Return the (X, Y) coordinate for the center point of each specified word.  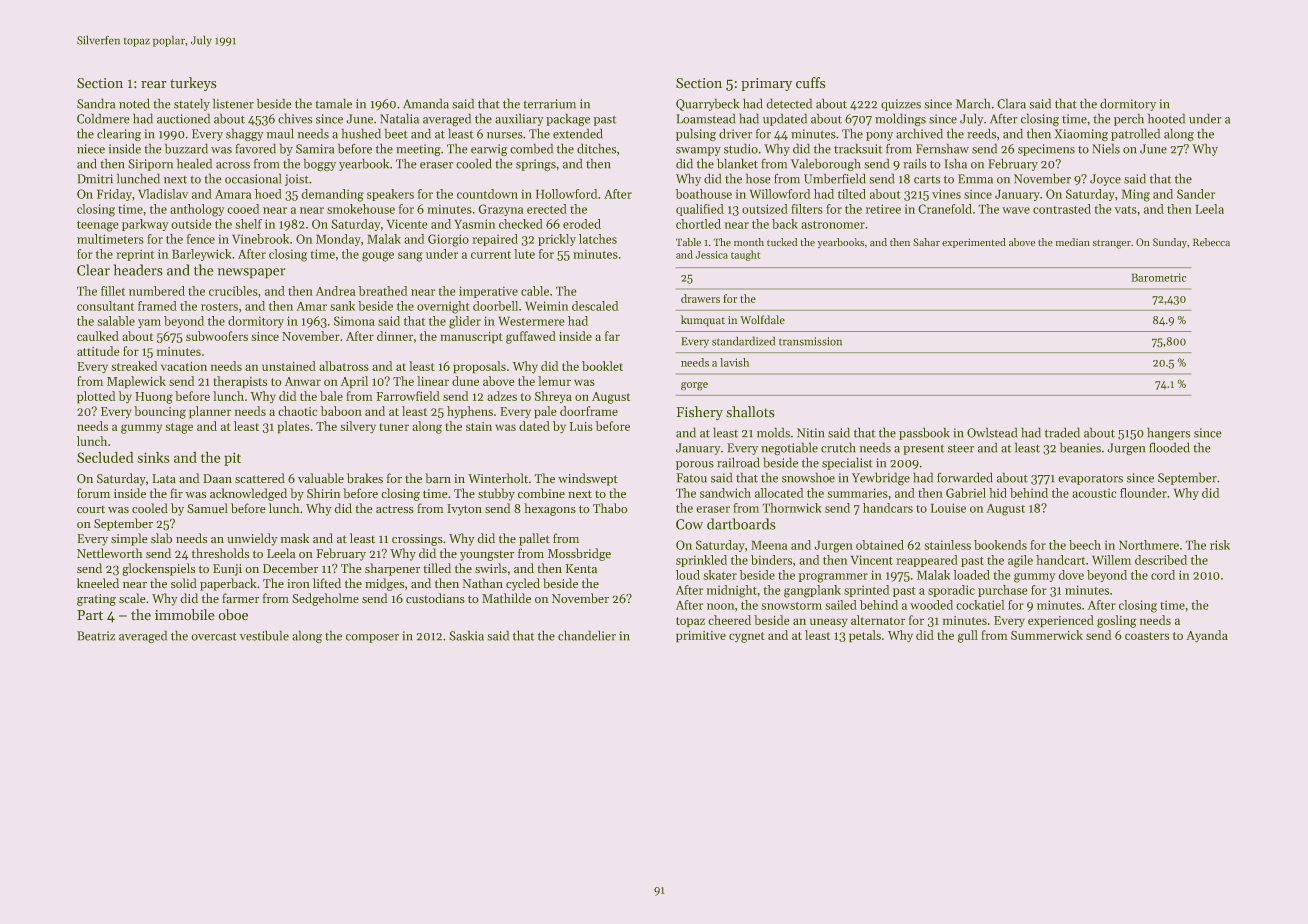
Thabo (610, 508)
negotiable (789, 449)
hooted (1166, 119)
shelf (249, 224)
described (1161, 560)
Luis (581, 426)
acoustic (1094, 493)
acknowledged (248, 494)
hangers (1168, 434)
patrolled (1135, 135)
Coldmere (103, 119)
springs (536, 165)
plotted (96, 397)
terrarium (550, 104)
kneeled (98, 583)
